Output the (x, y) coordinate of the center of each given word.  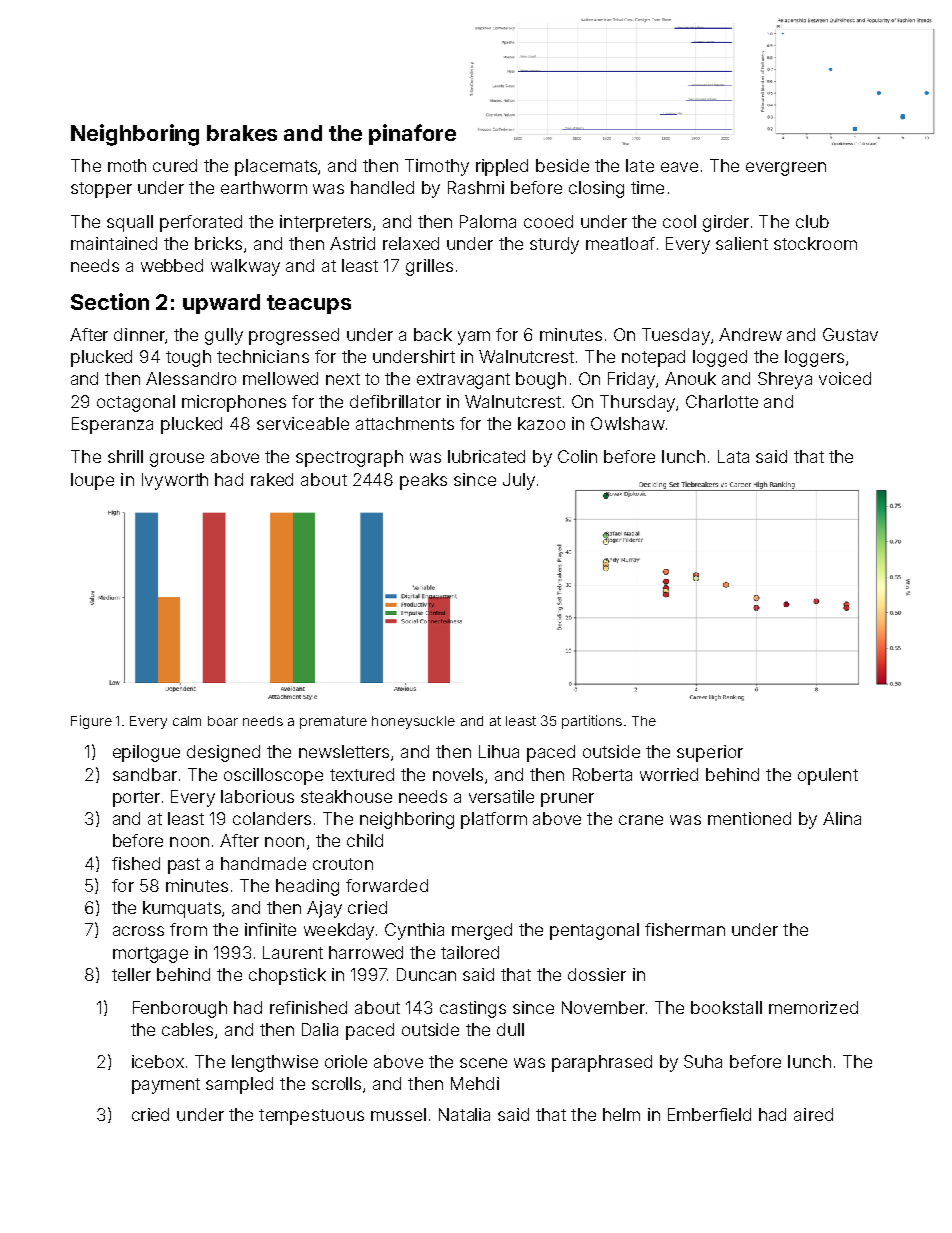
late (640, 165)
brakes (242, 133)
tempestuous (311, 1117)
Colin (577, 456)
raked (272, 479)
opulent (828, 776)
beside (562, 165)
